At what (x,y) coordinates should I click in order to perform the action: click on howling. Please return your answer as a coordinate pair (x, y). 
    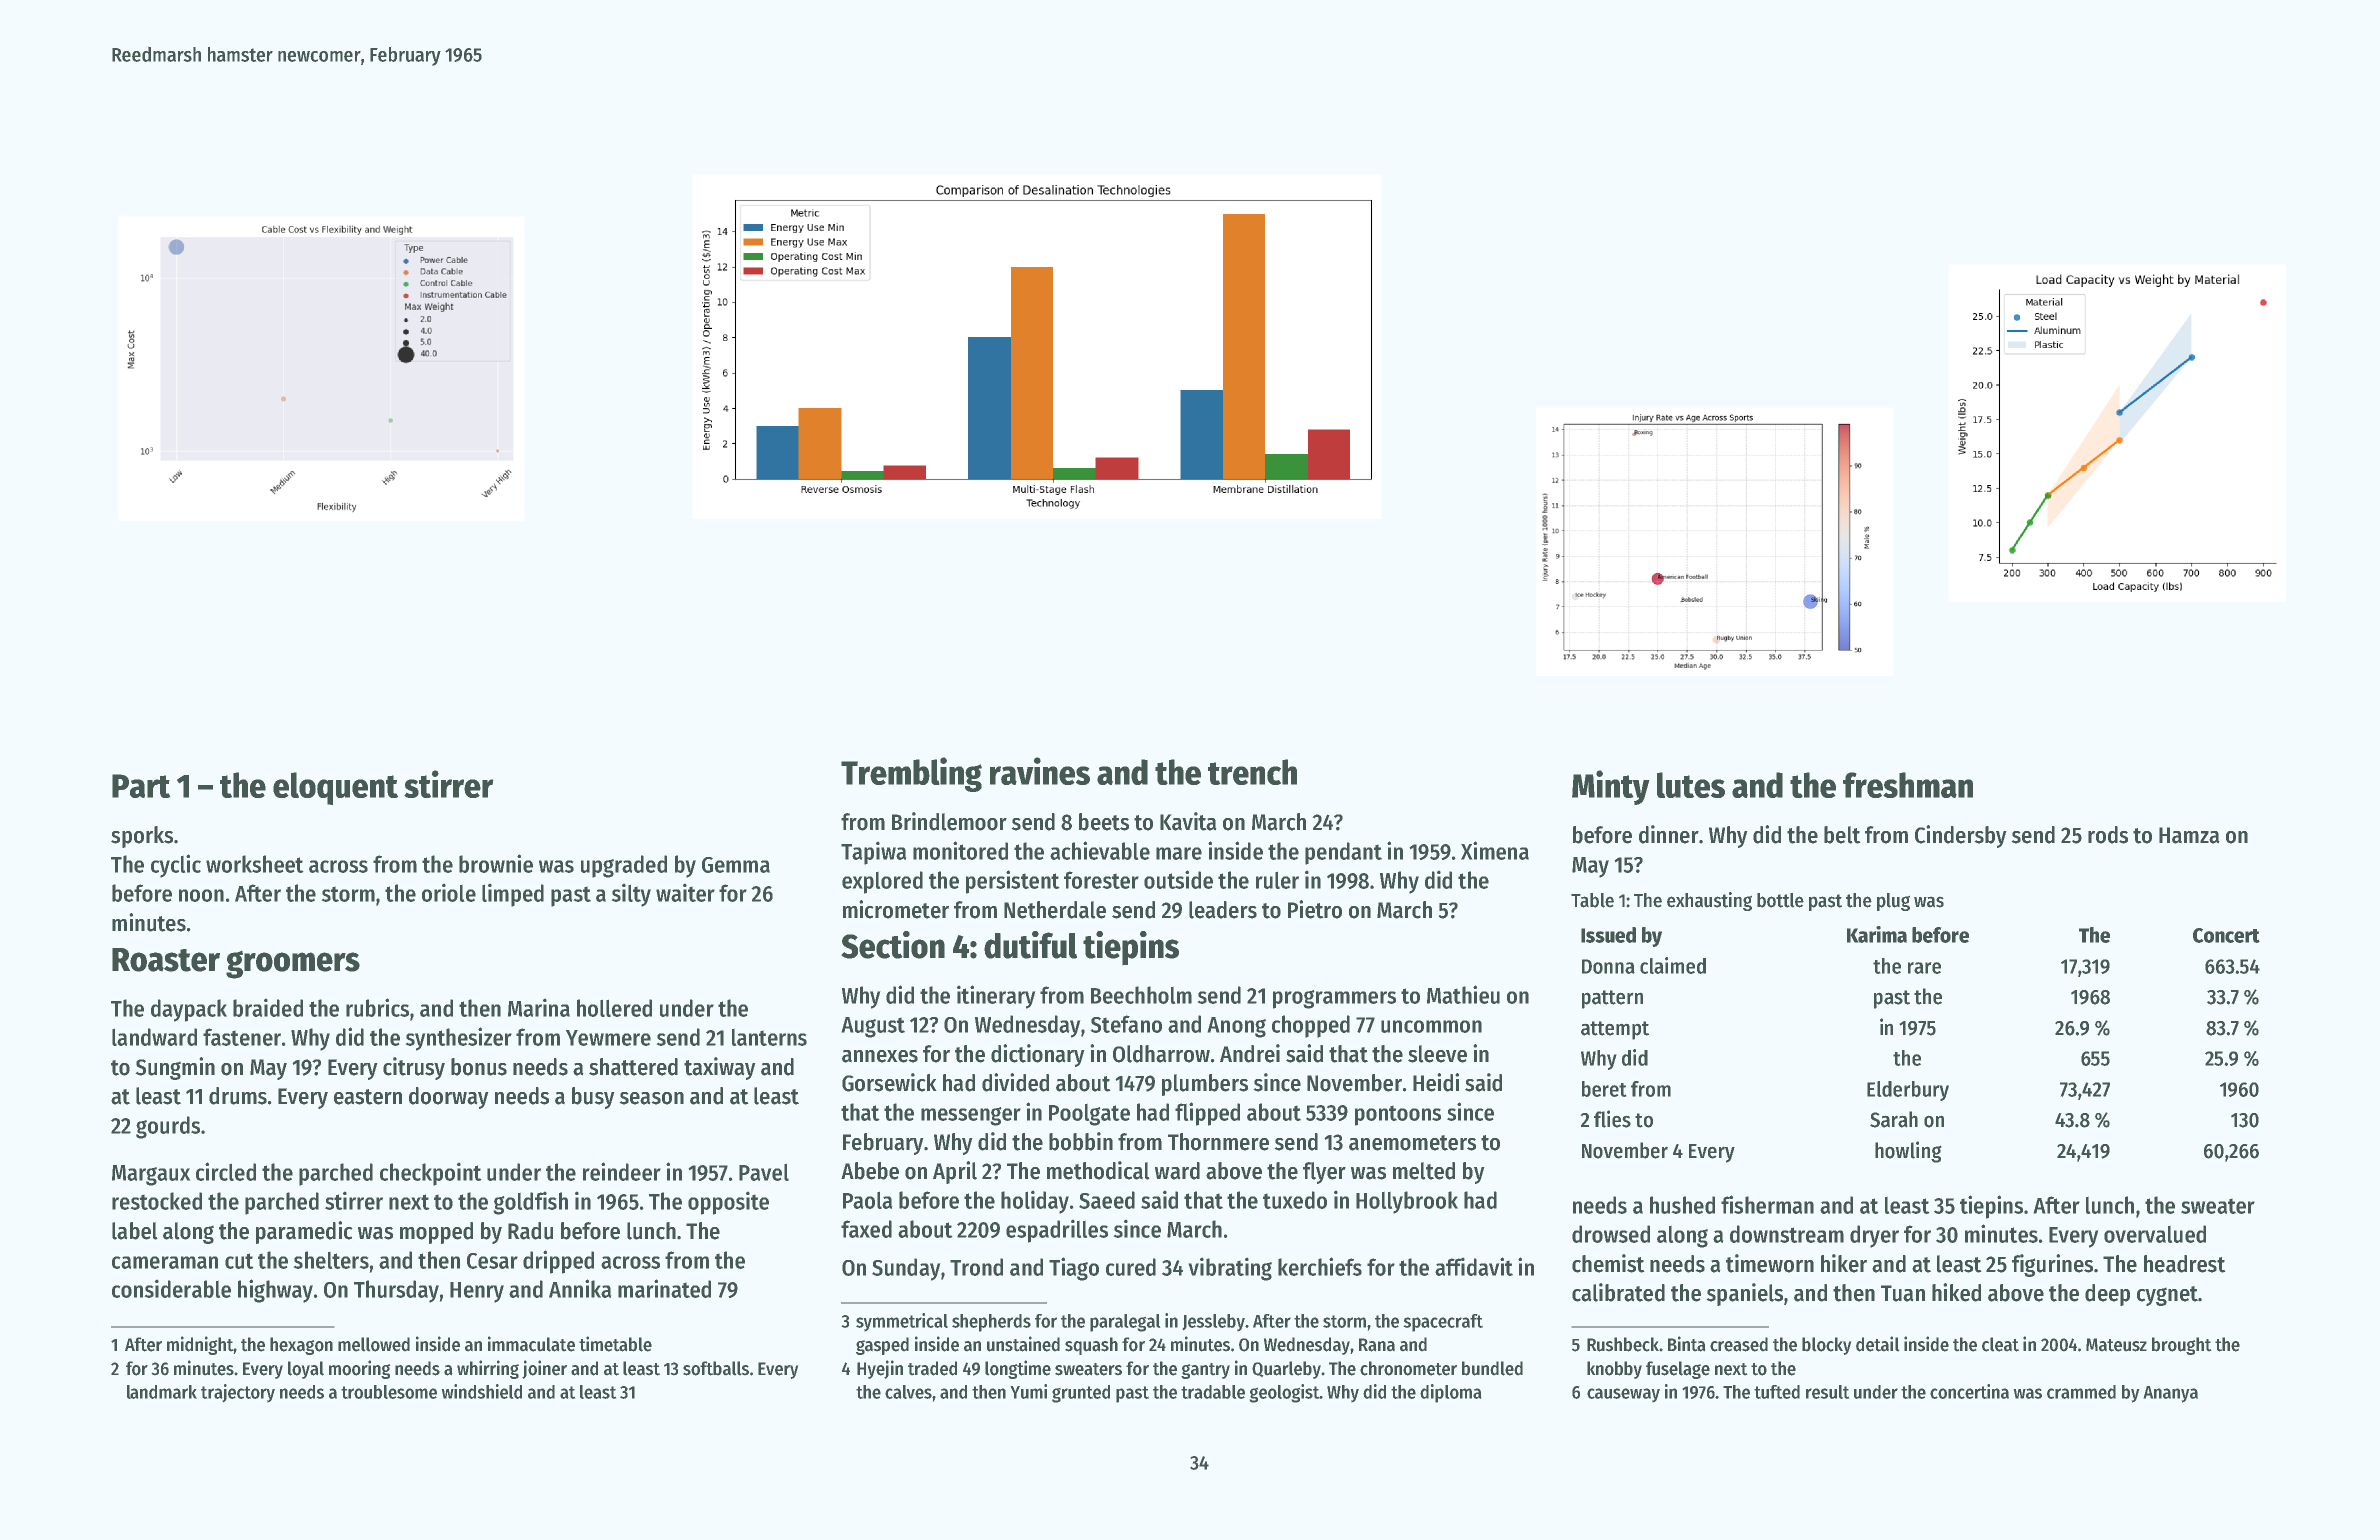
    Looking at the image, I should click on (1908, 1152).
